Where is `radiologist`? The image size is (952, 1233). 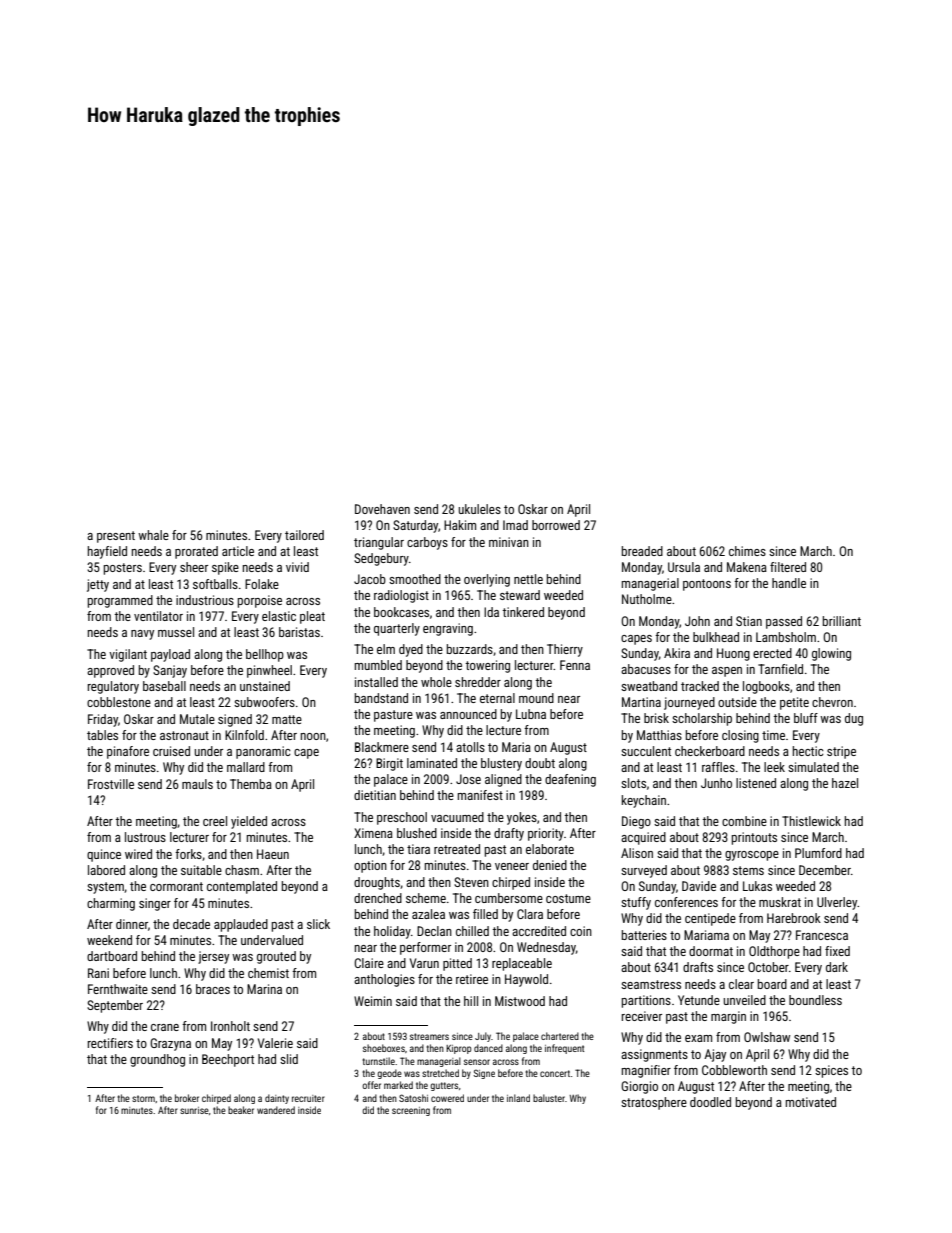 radiologist is located at coordinates (401, 596).
